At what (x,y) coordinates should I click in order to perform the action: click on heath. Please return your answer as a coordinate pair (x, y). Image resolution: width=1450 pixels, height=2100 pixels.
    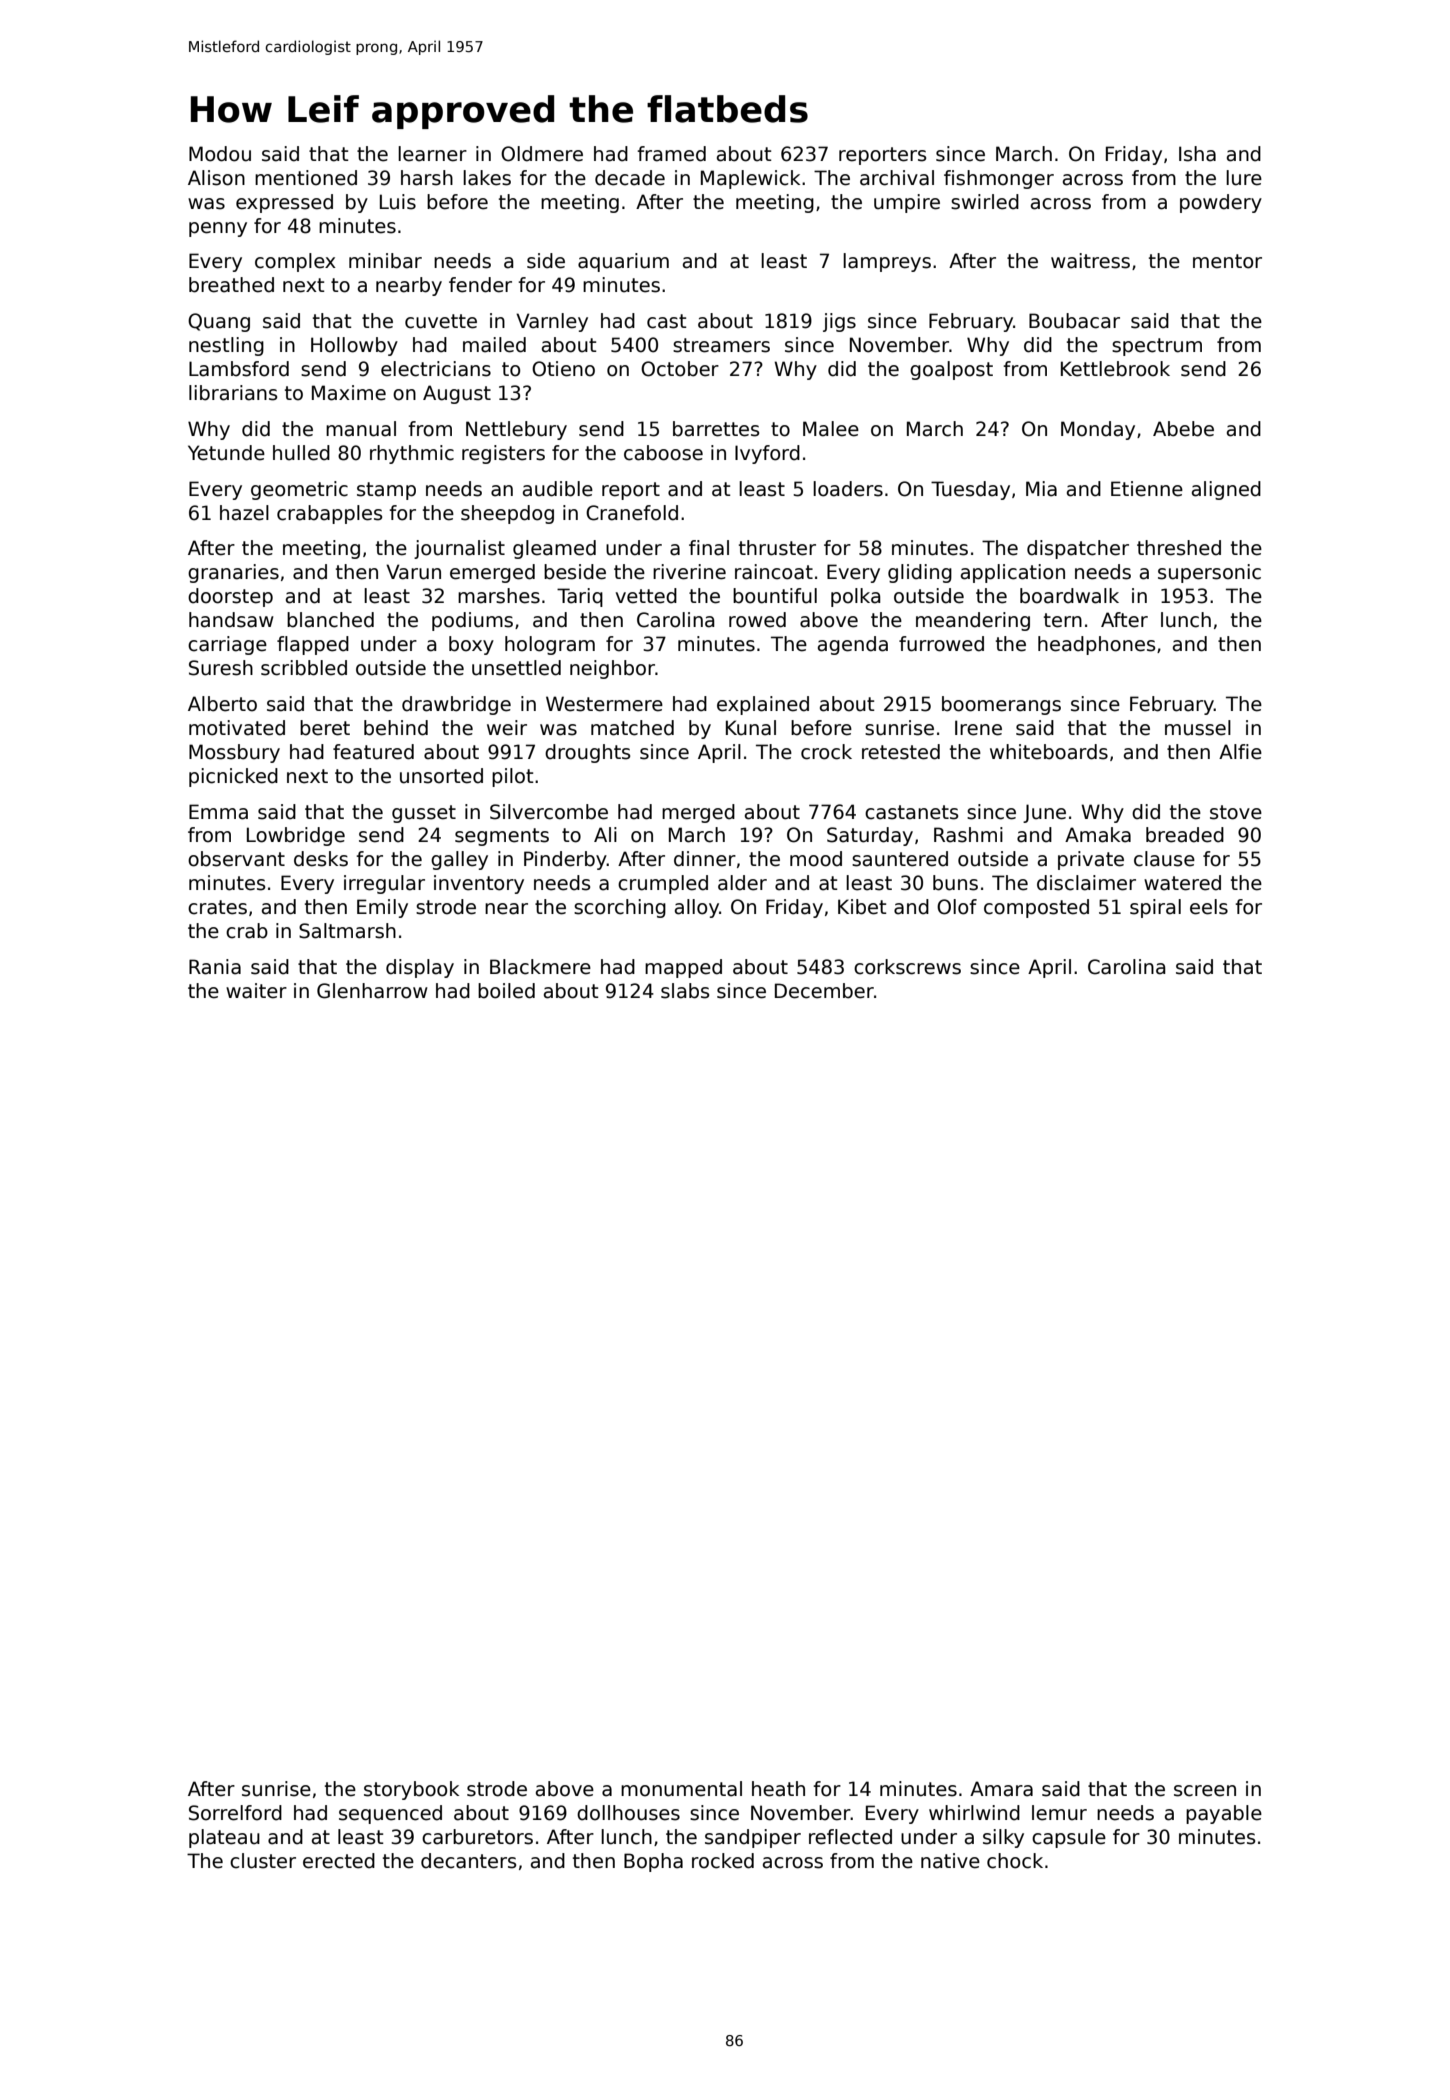
    Looking at the image, I should click on (778, 1789).
